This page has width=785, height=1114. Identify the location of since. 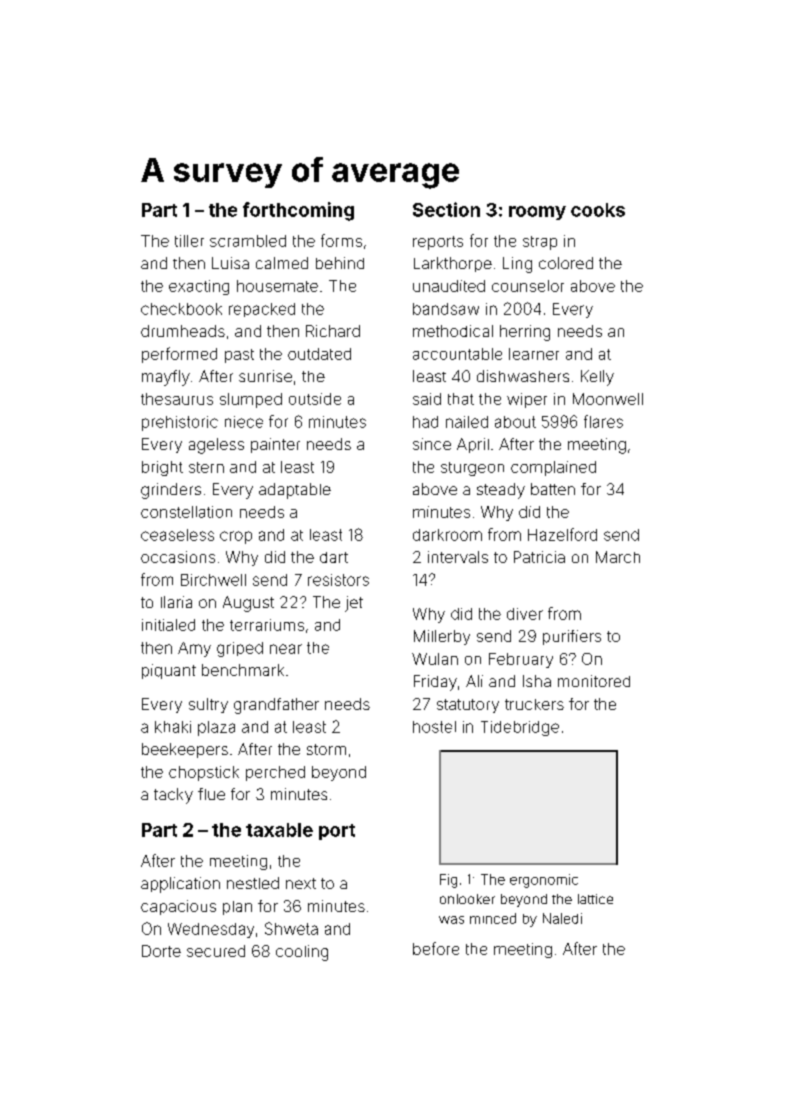
(432, 444).
